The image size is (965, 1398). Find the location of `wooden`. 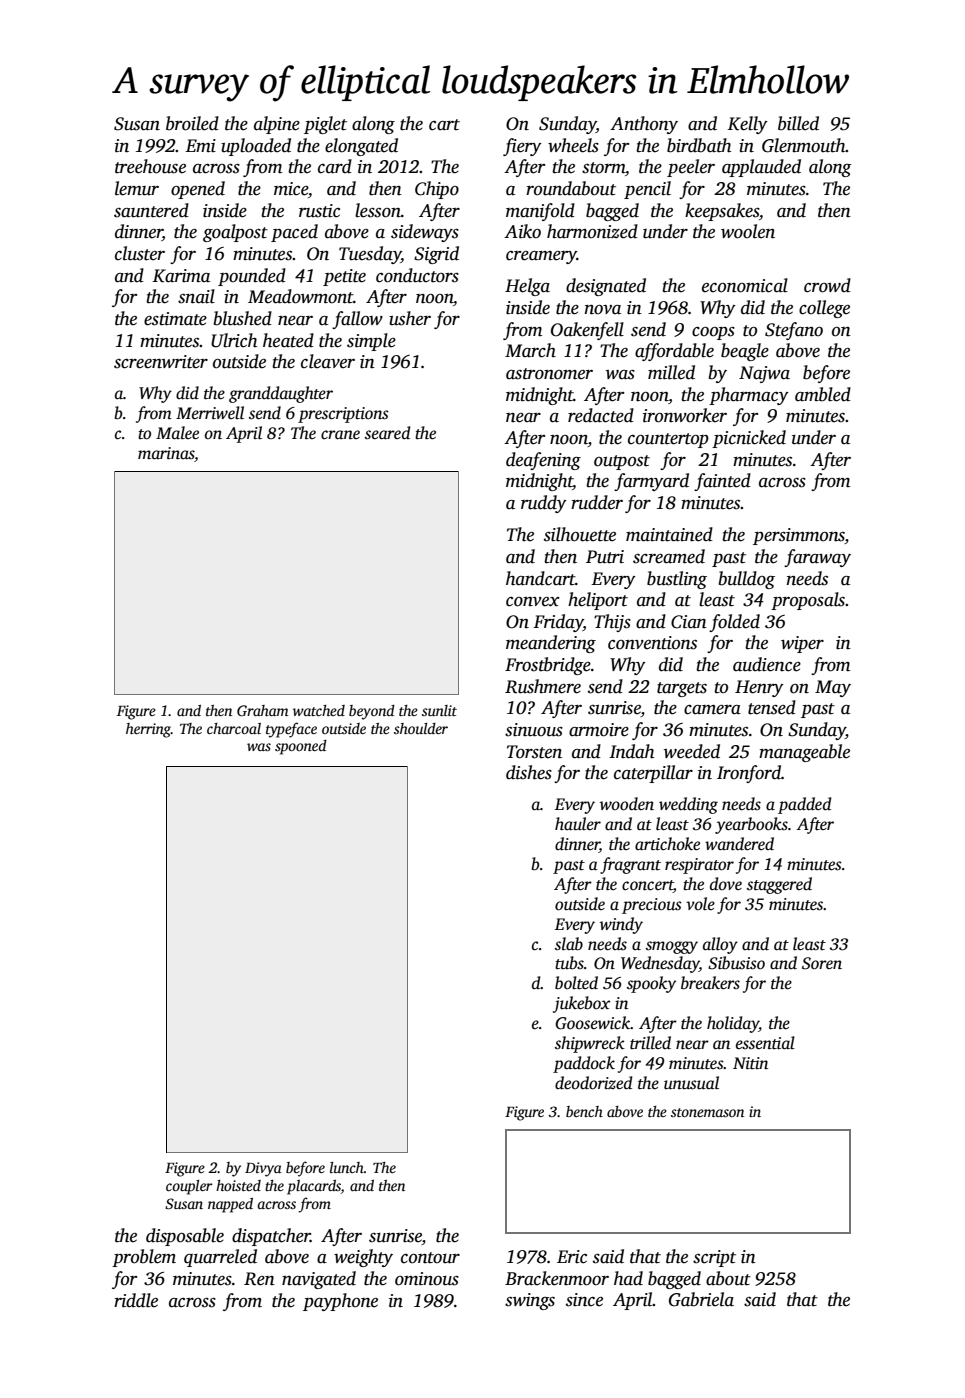

wooden is located at coordinates (627, 804).
